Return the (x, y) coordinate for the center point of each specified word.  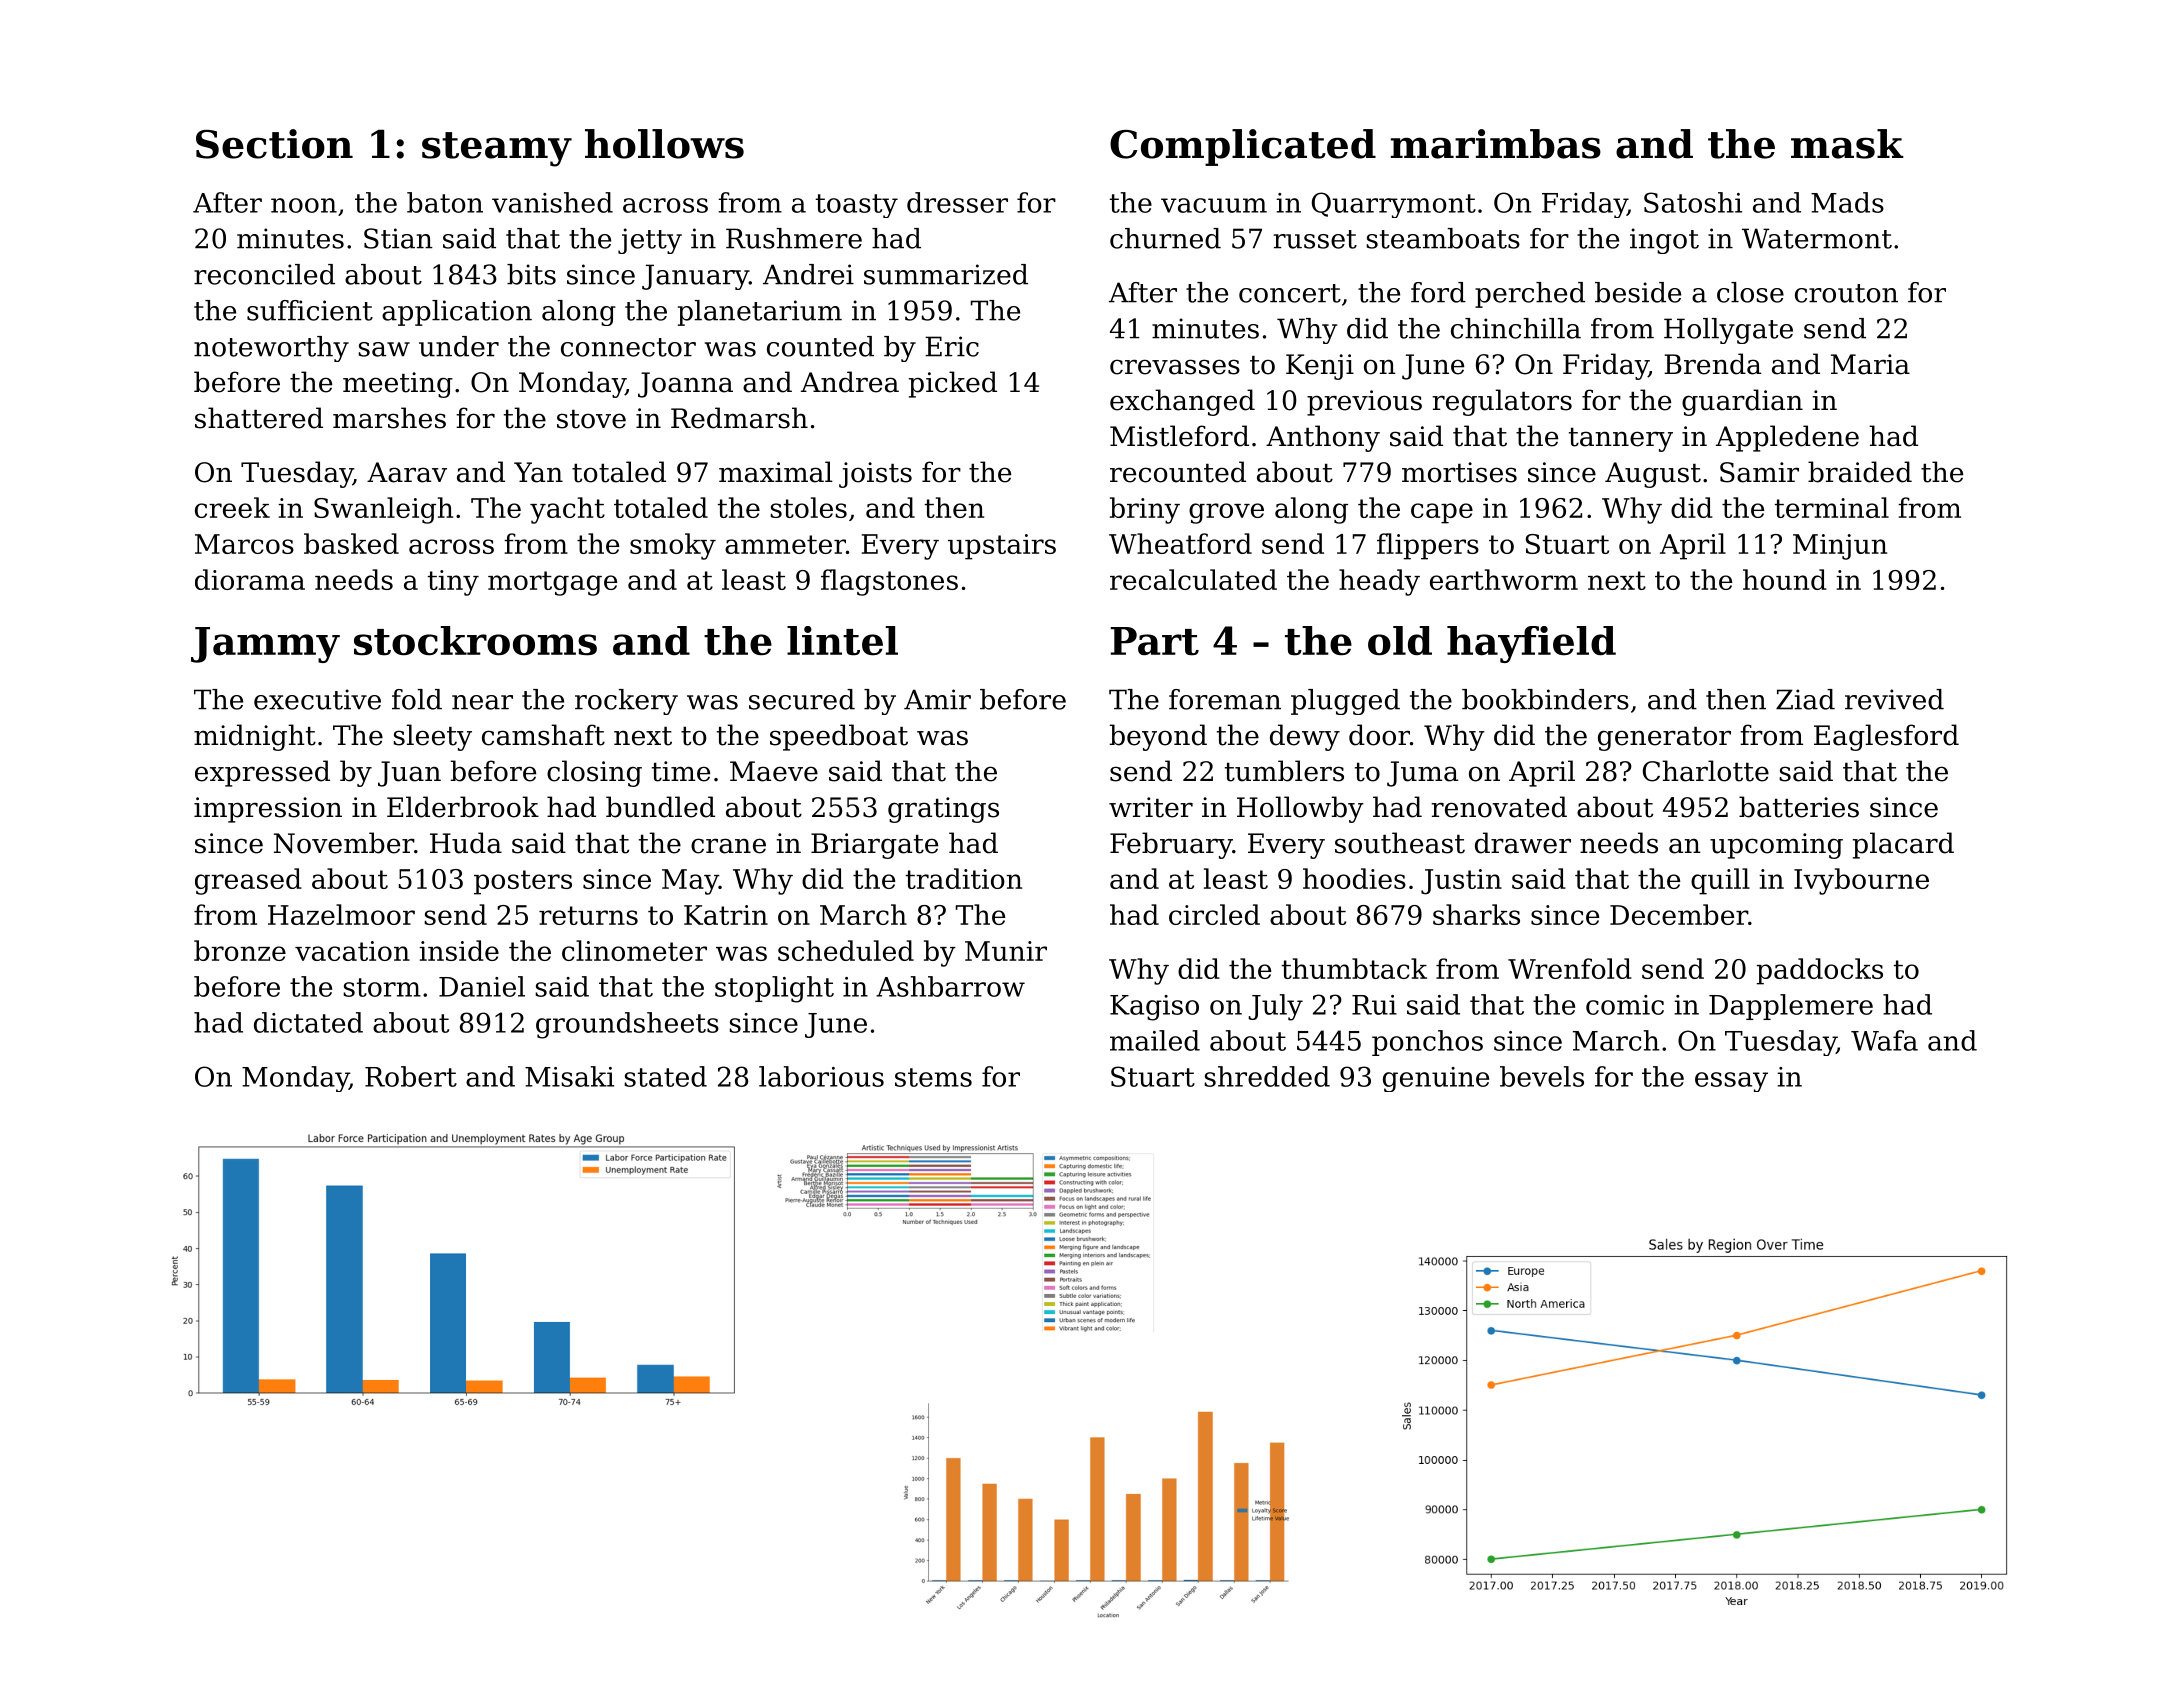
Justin (1461, 882)
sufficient (310, 310)
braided (1860, 472)
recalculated (1193, 579)
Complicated (1243, 147)
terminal (1832, 507)
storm (382, 987)
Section (274, 144)
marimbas (1496, 144)
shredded (1267, 1076)
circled (1214, 914)
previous (1364, 403)
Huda (466, 843)
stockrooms (475, 641)
